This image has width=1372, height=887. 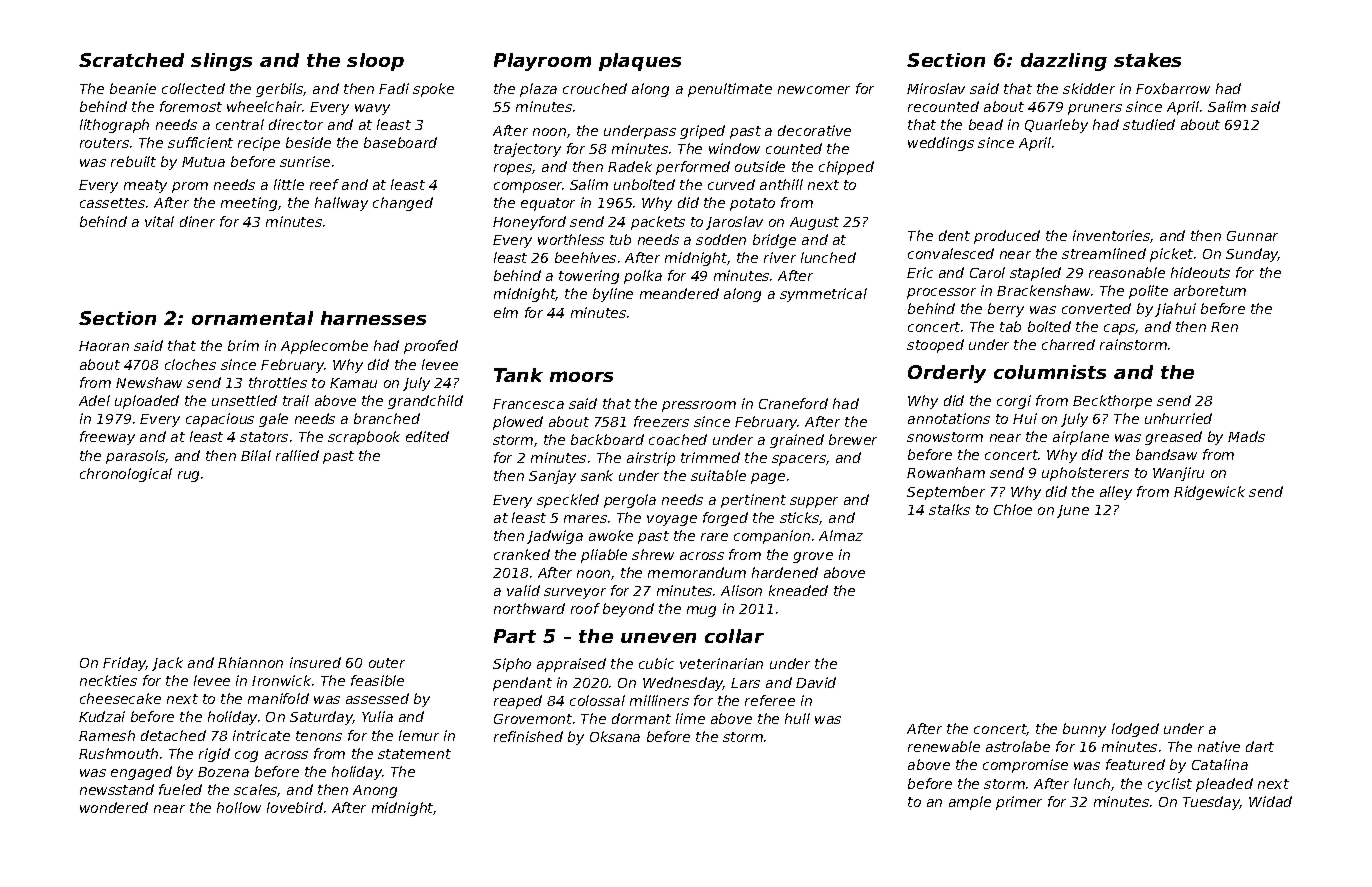 What do you see at coordinates (690, 718) in the image?
I see `lime` at bounding box center [690, 718].
